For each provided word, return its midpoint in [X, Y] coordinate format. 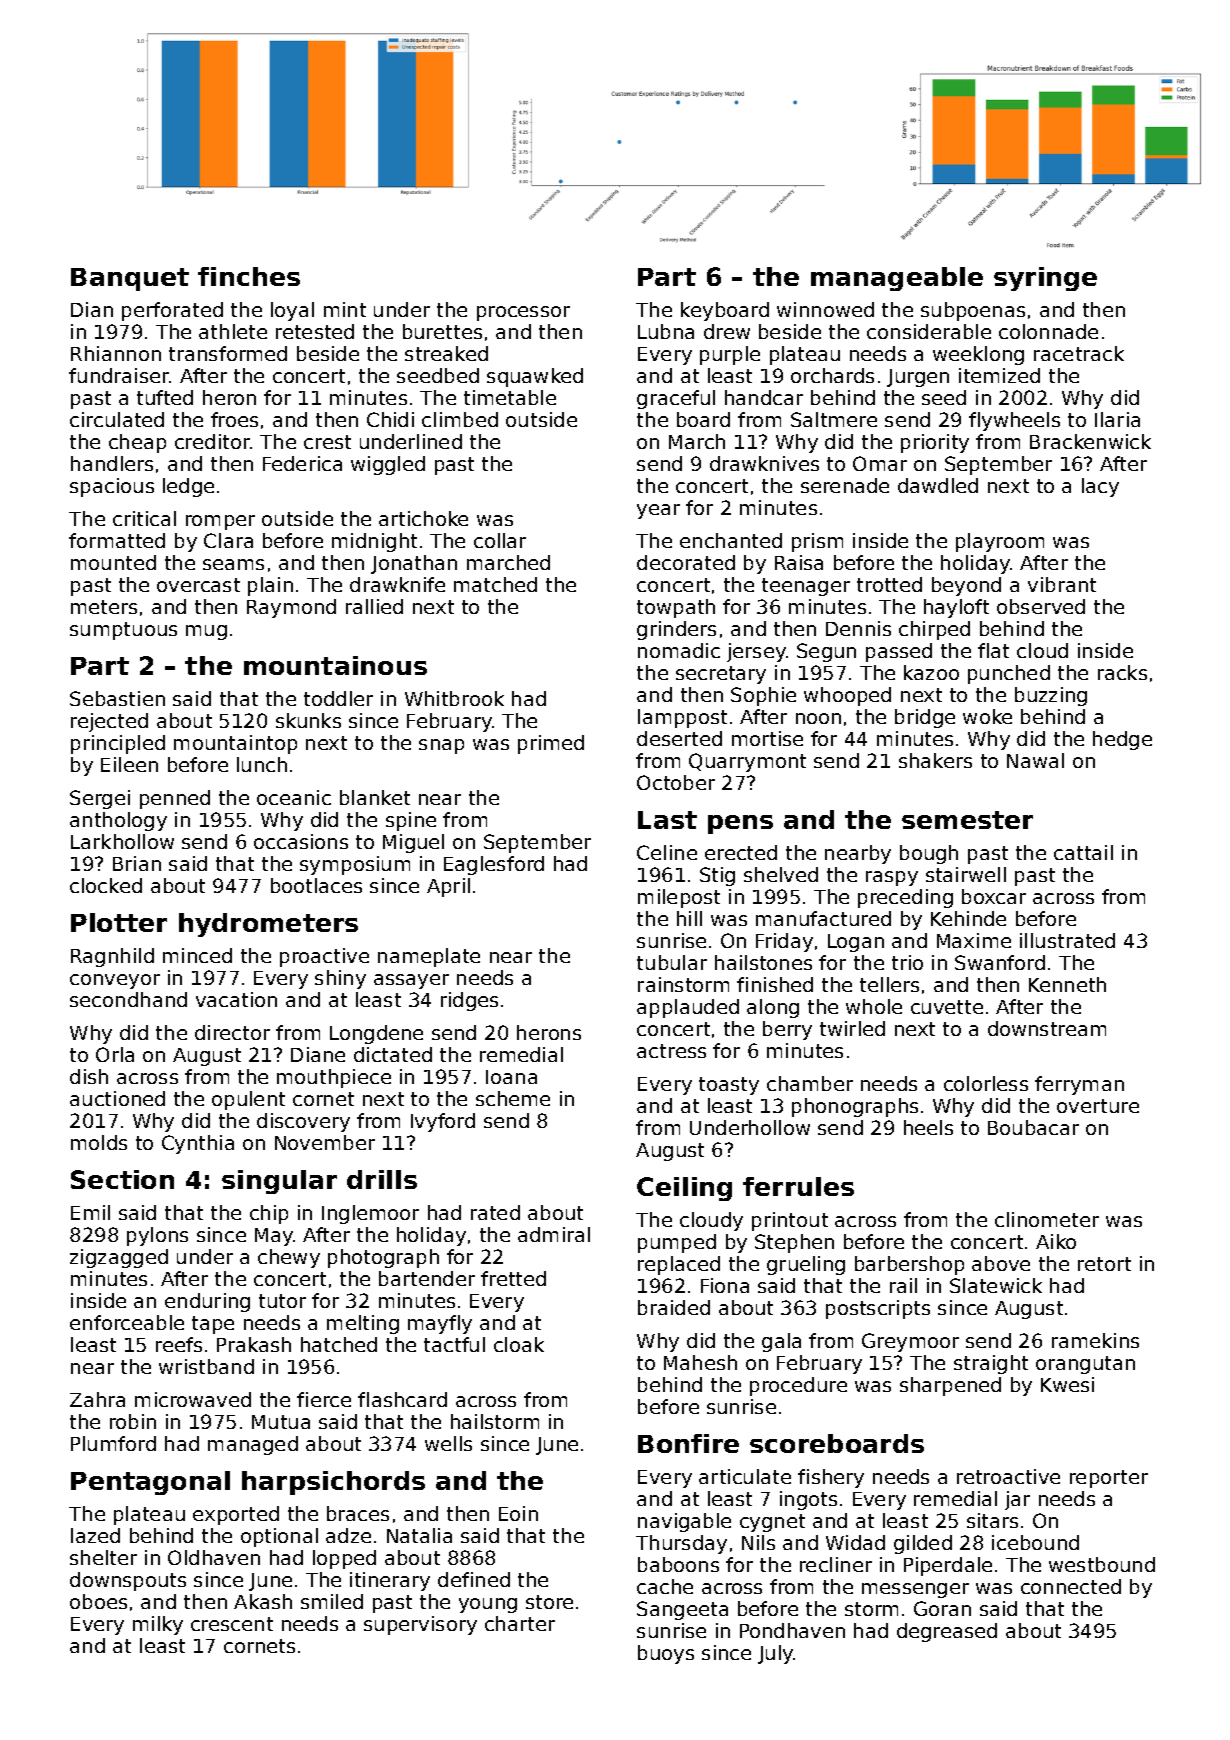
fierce [324, 1399]
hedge [1122, 740]
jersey [756, 652]
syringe [1045, 279]
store [549, 1602]
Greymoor [910, 1342]
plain [270, 586]
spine [411, 821]
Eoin [518, 1513]
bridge [925, 718]
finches [249, 276]
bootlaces [316, 885]
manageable [897, 279]
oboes [98, 1601]
